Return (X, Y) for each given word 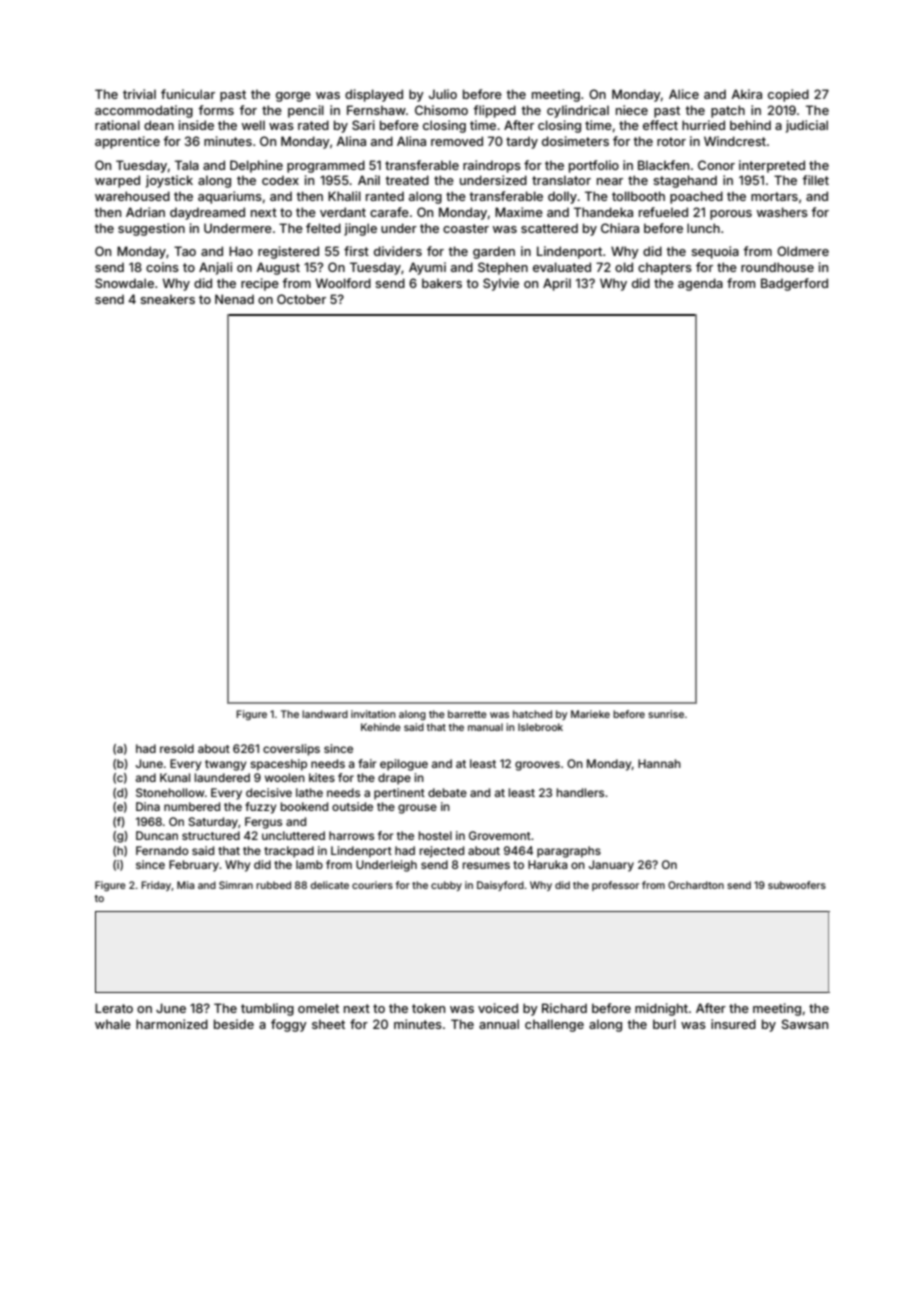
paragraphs (569, 852)
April (557, 284)
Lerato (114, 1008)
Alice (684, 94)
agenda (700, 284)
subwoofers (797, 885)
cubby (446, 886)
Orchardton (696, 885)
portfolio (594, 166)
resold (177, 748)
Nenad (234, 299)
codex (280, 180)
